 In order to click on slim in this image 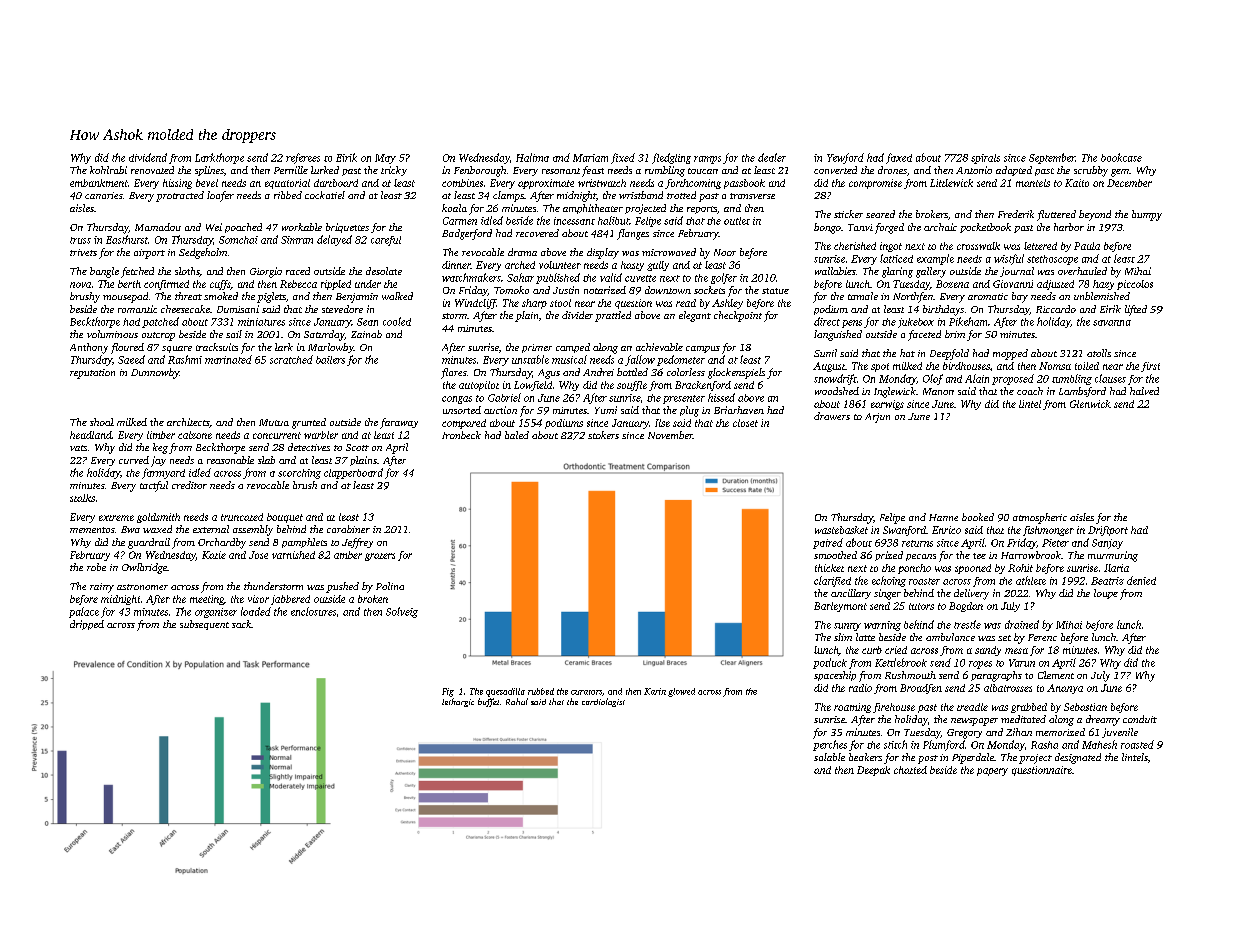, I will do `click(843, 637)`.
